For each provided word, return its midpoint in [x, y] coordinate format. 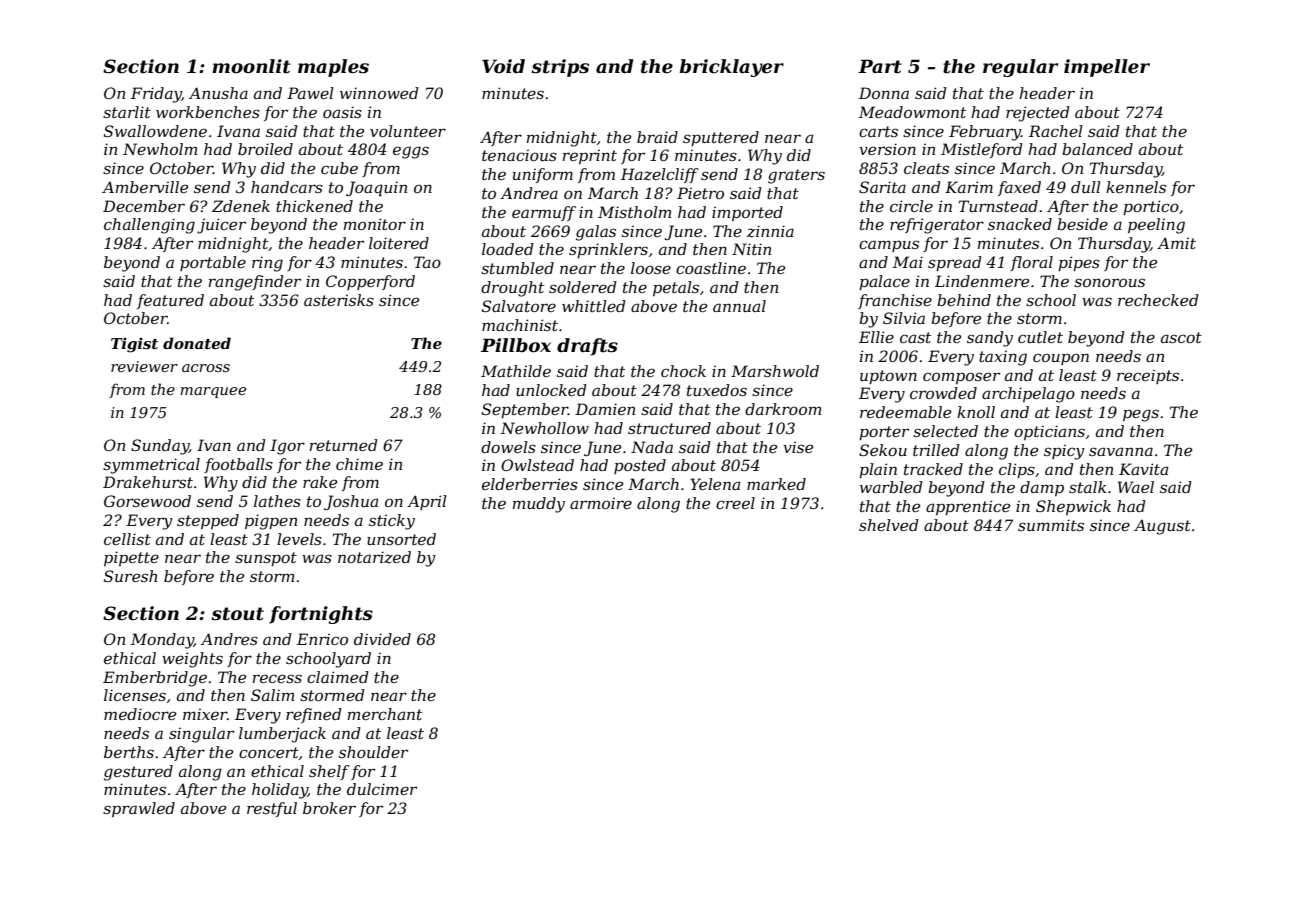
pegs [1141, 415]
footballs [238, 465]
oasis [342, 112]
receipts [1148, 376]
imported [747, 213]
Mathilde [516, 371]
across [206, 368]
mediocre [140, 714]
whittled [594, 306]
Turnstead [998, 206]
